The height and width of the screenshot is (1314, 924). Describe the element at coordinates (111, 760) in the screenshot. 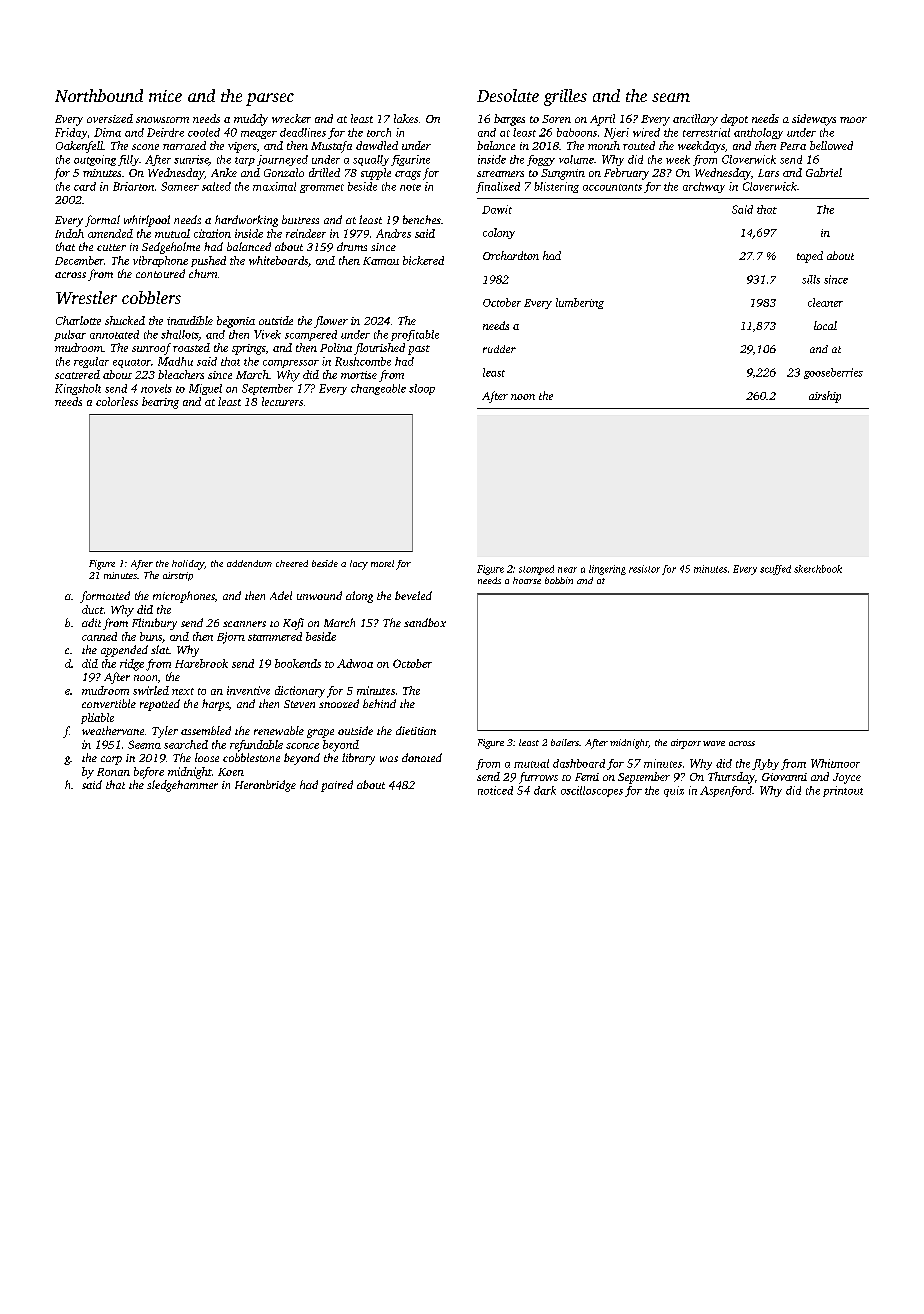

I see `carp` at that location.
